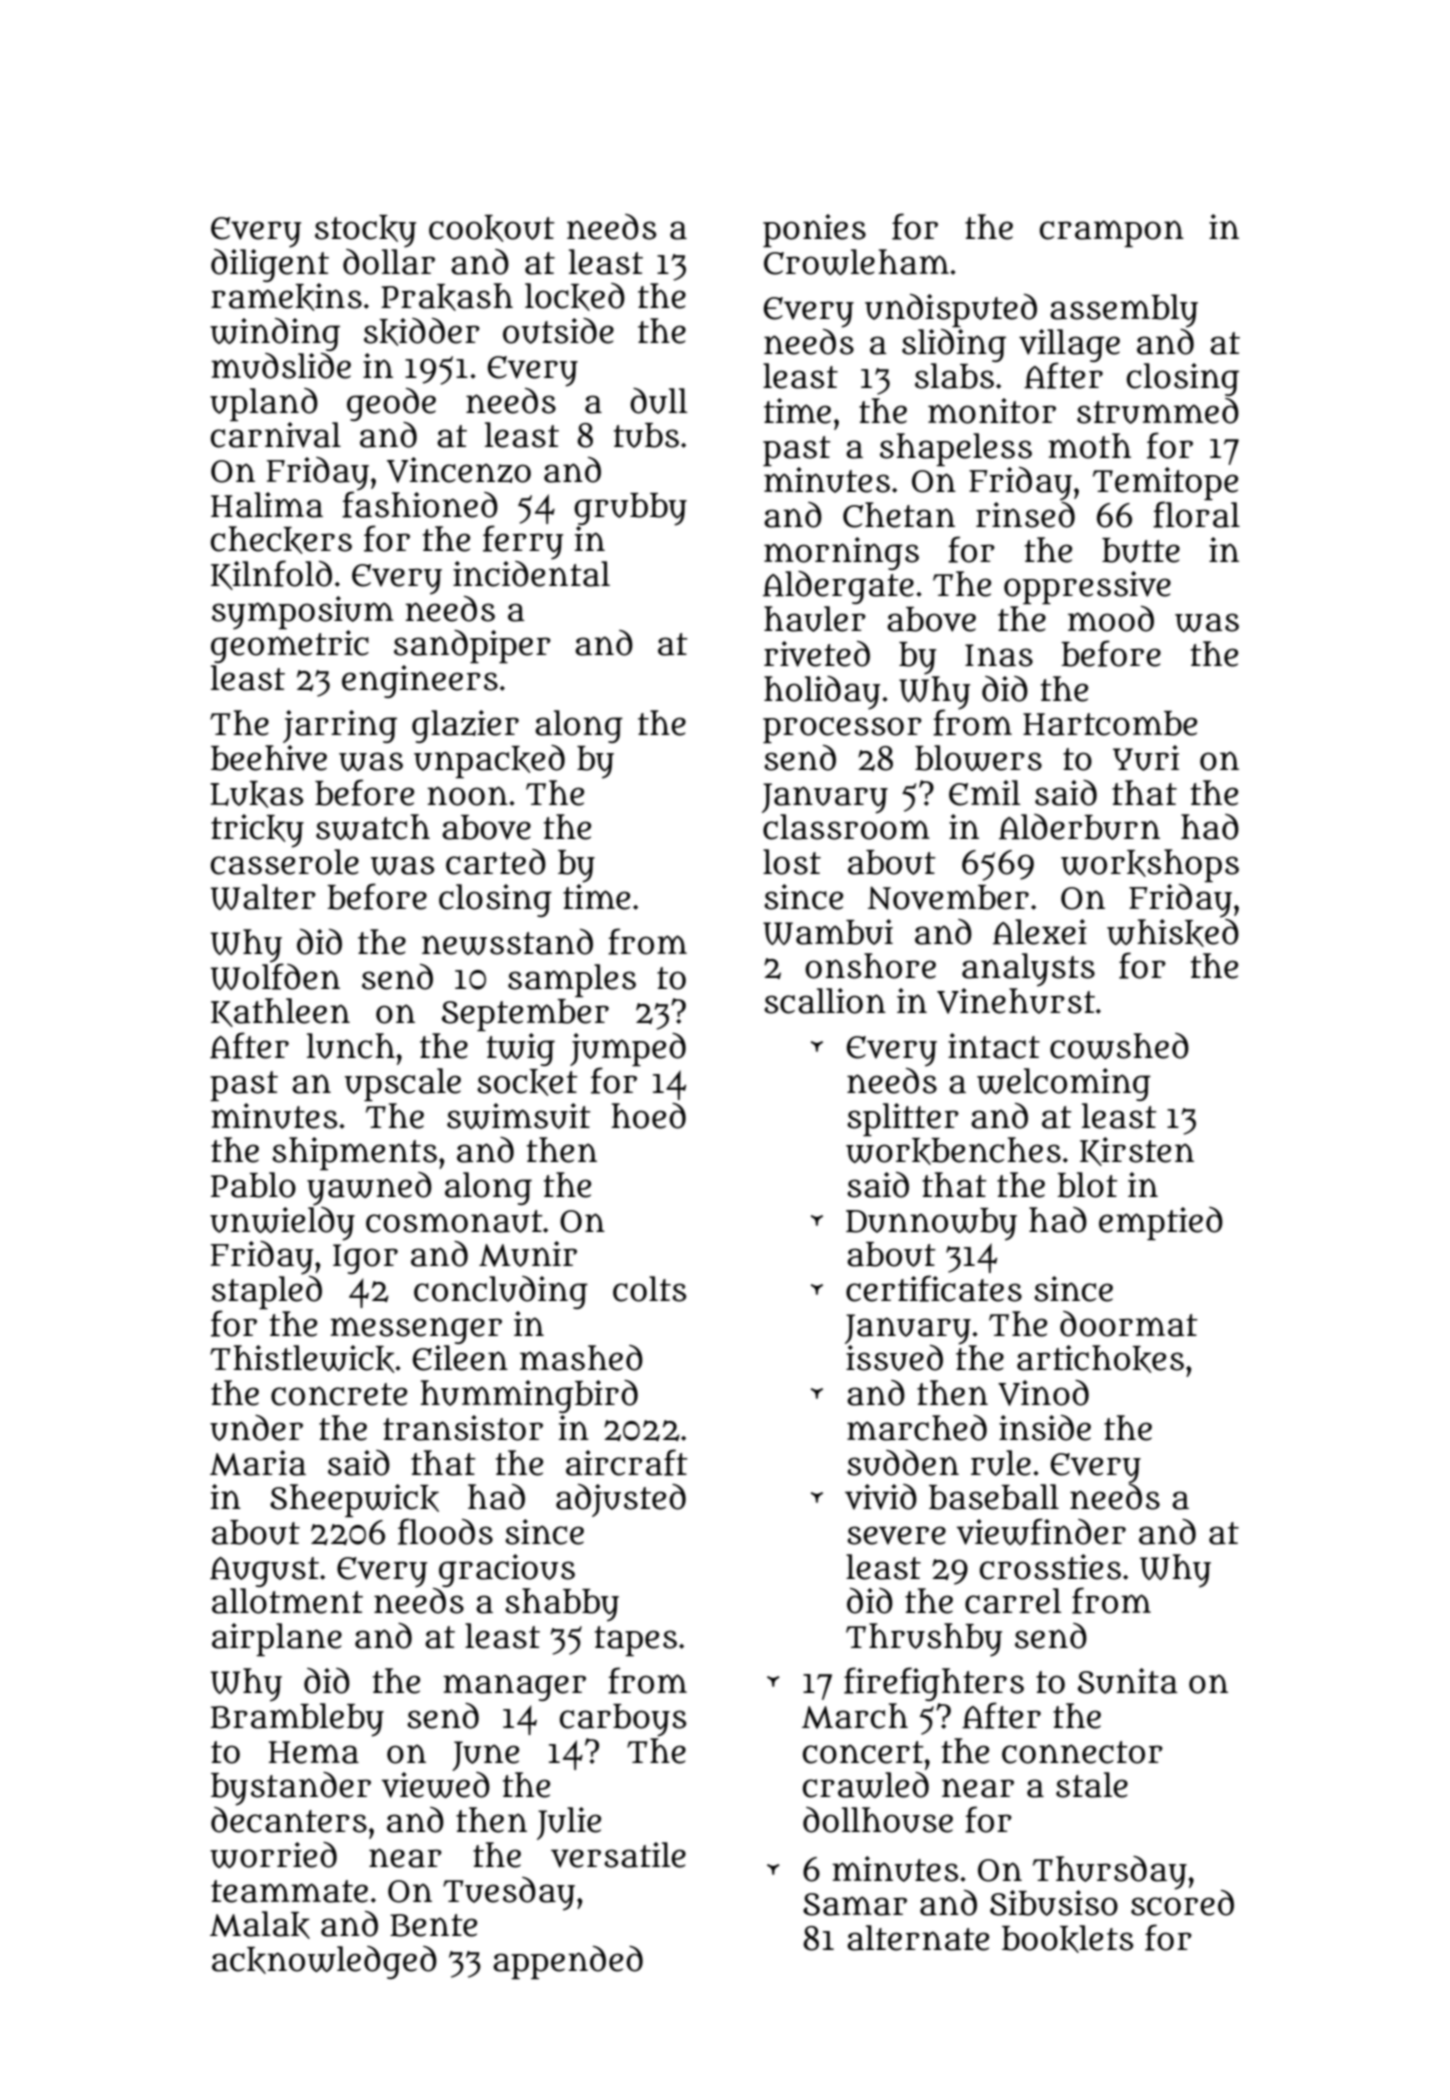  Describe the element at coordinates (822, 693) in the image. I see `holiday` at that location.
